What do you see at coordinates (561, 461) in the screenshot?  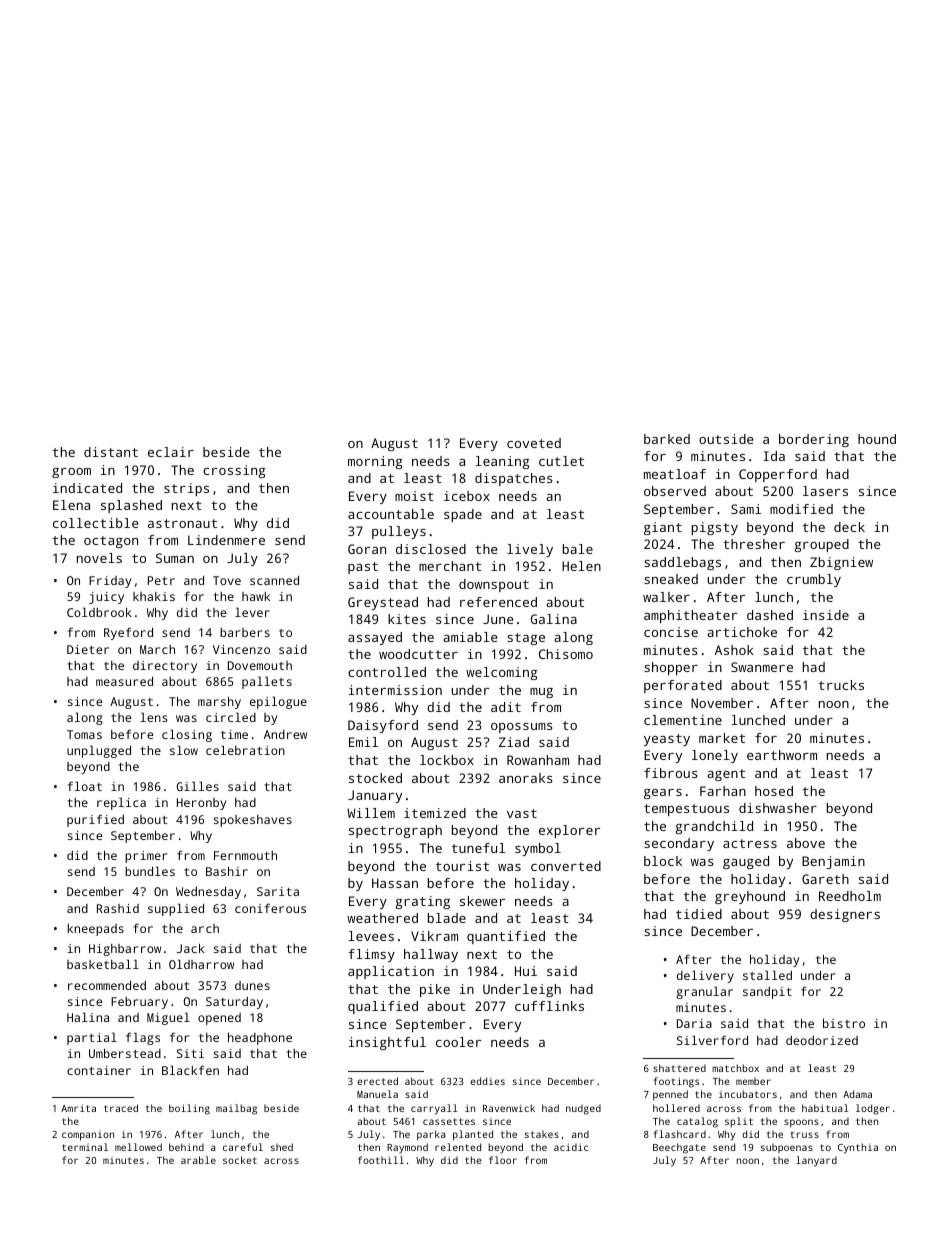 I see `cutlet` at bounding box center [561, 461].
